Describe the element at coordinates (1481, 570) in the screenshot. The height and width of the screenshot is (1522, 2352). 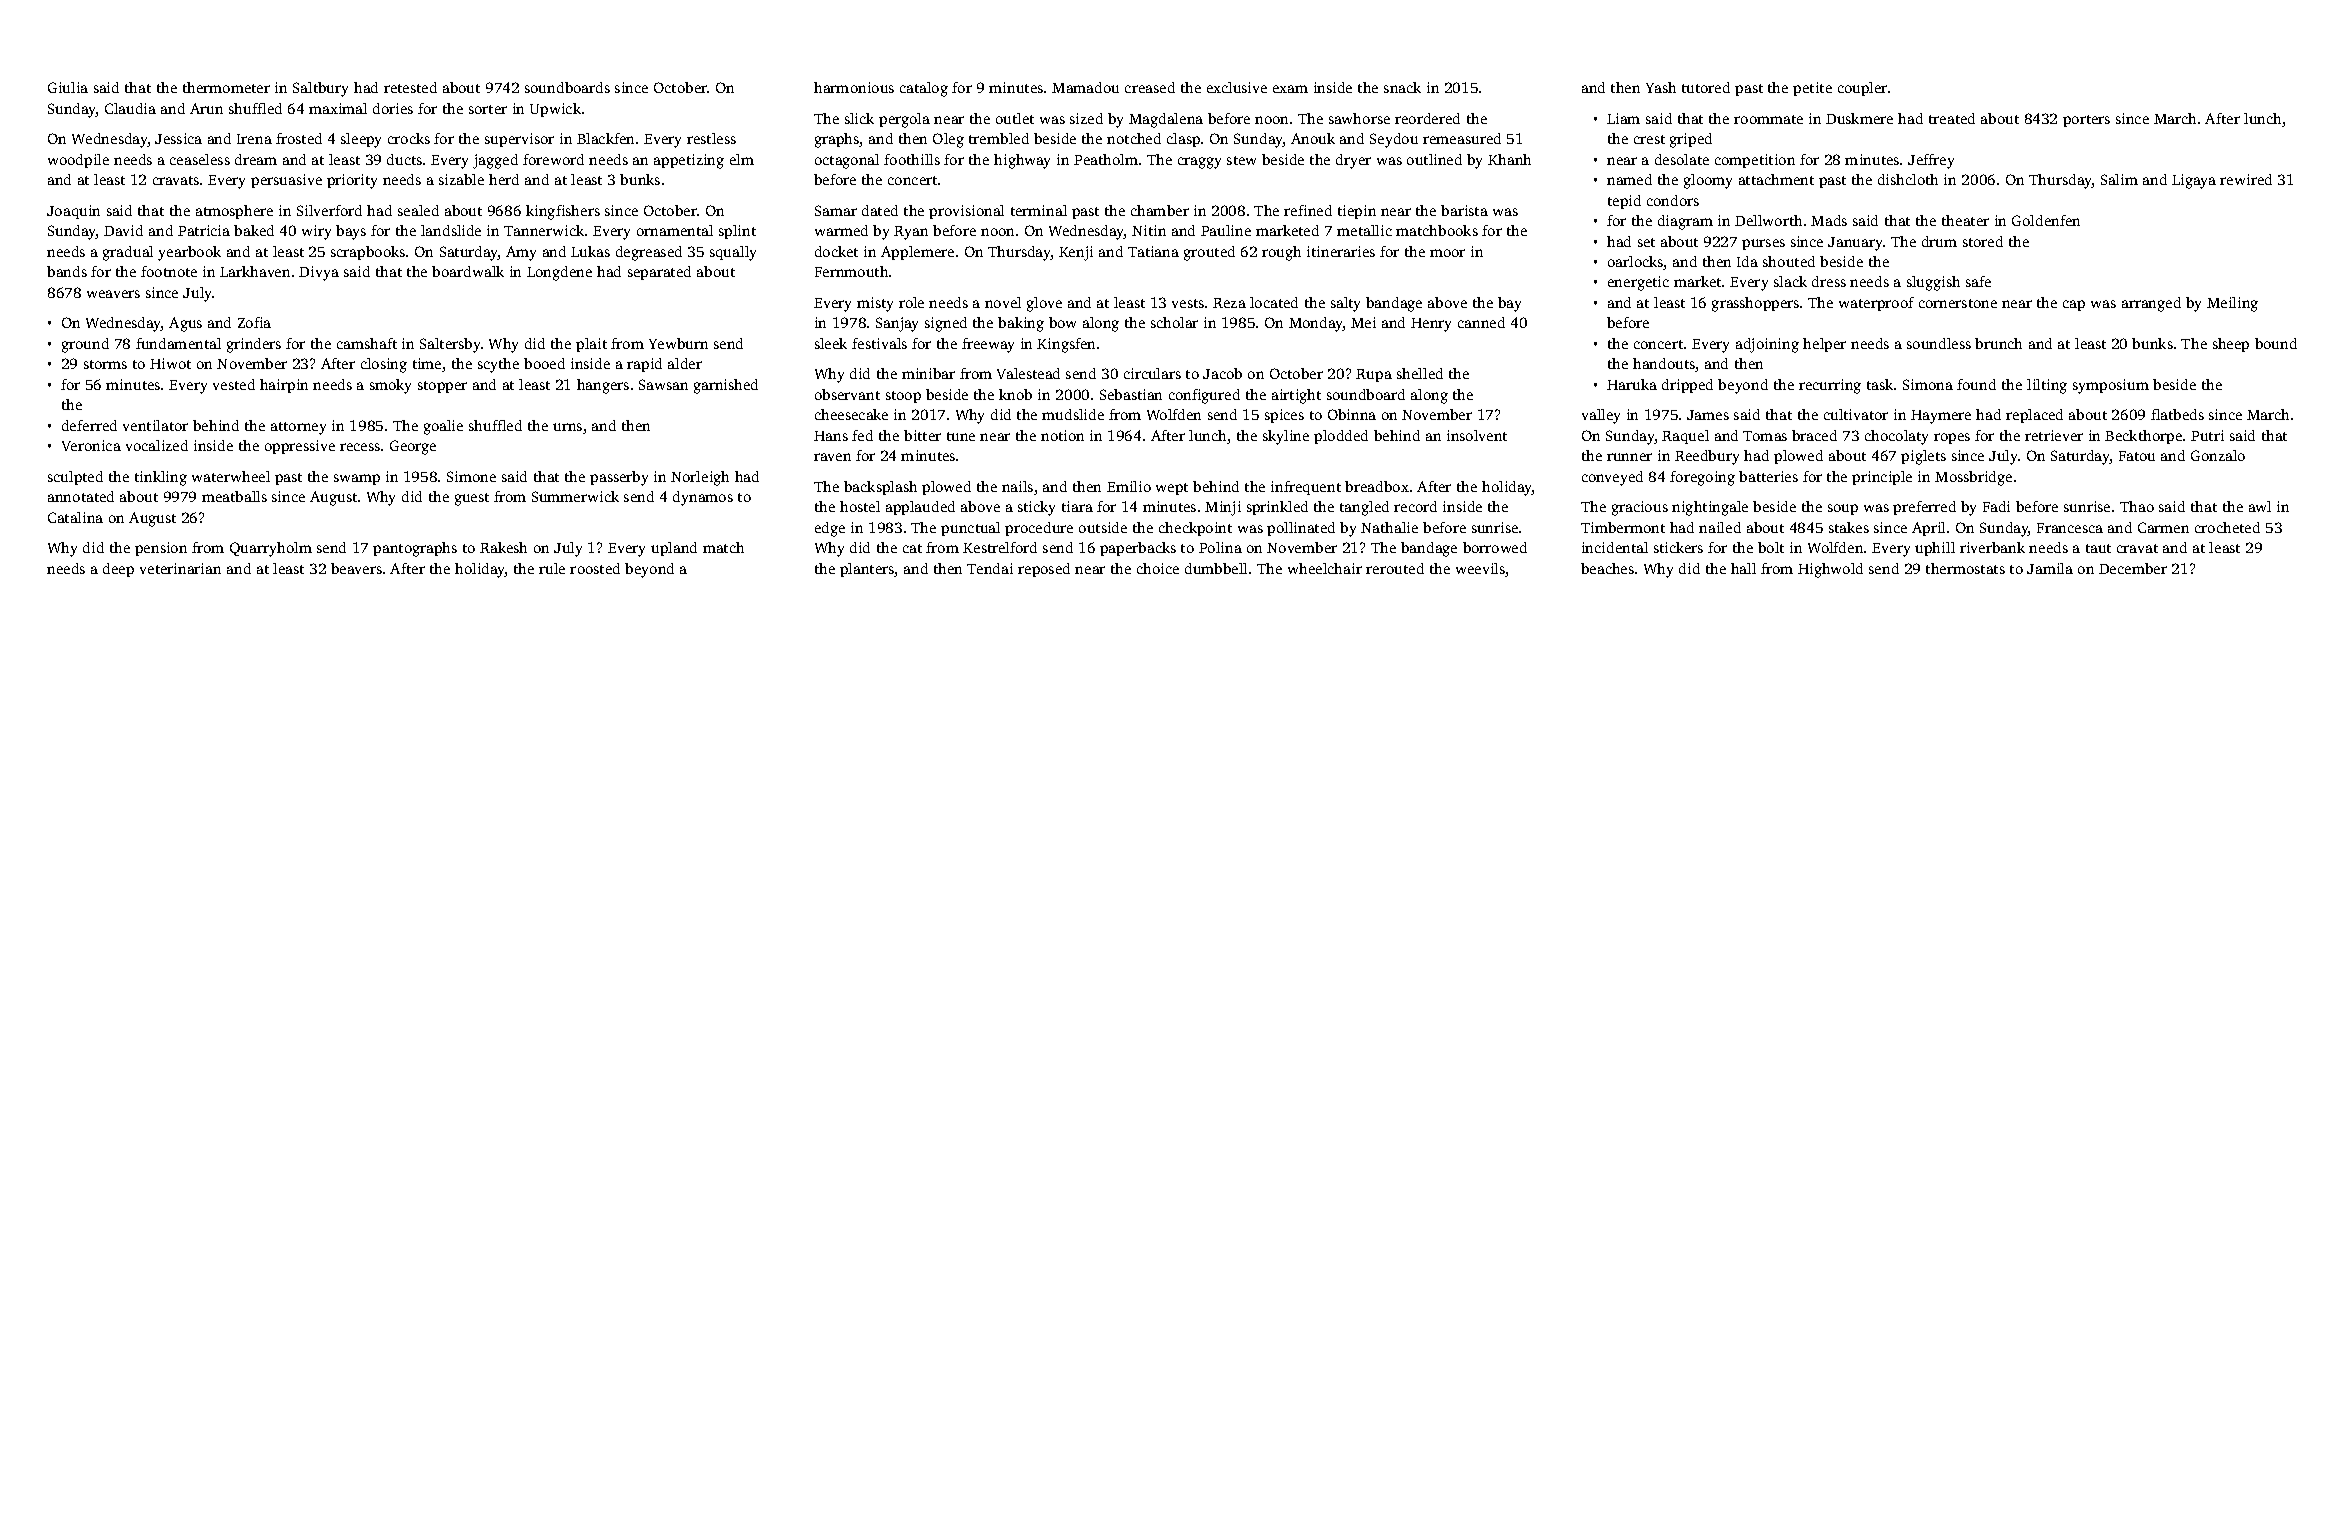
I see `weevils` at that location.
